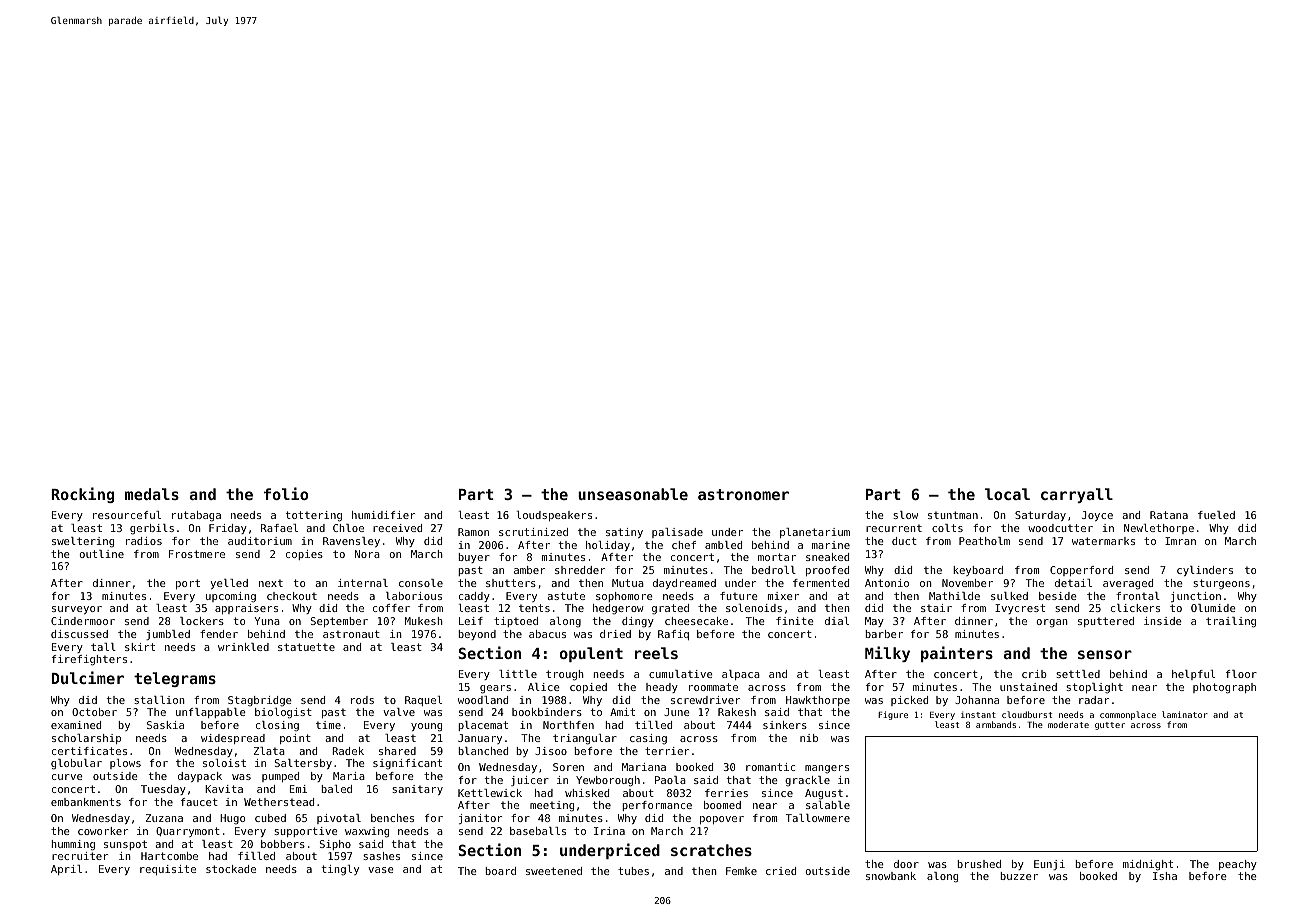  What do you see at coordinates (741, 871) in the page?
I see `Femke` at bounding box center [741, 871].
